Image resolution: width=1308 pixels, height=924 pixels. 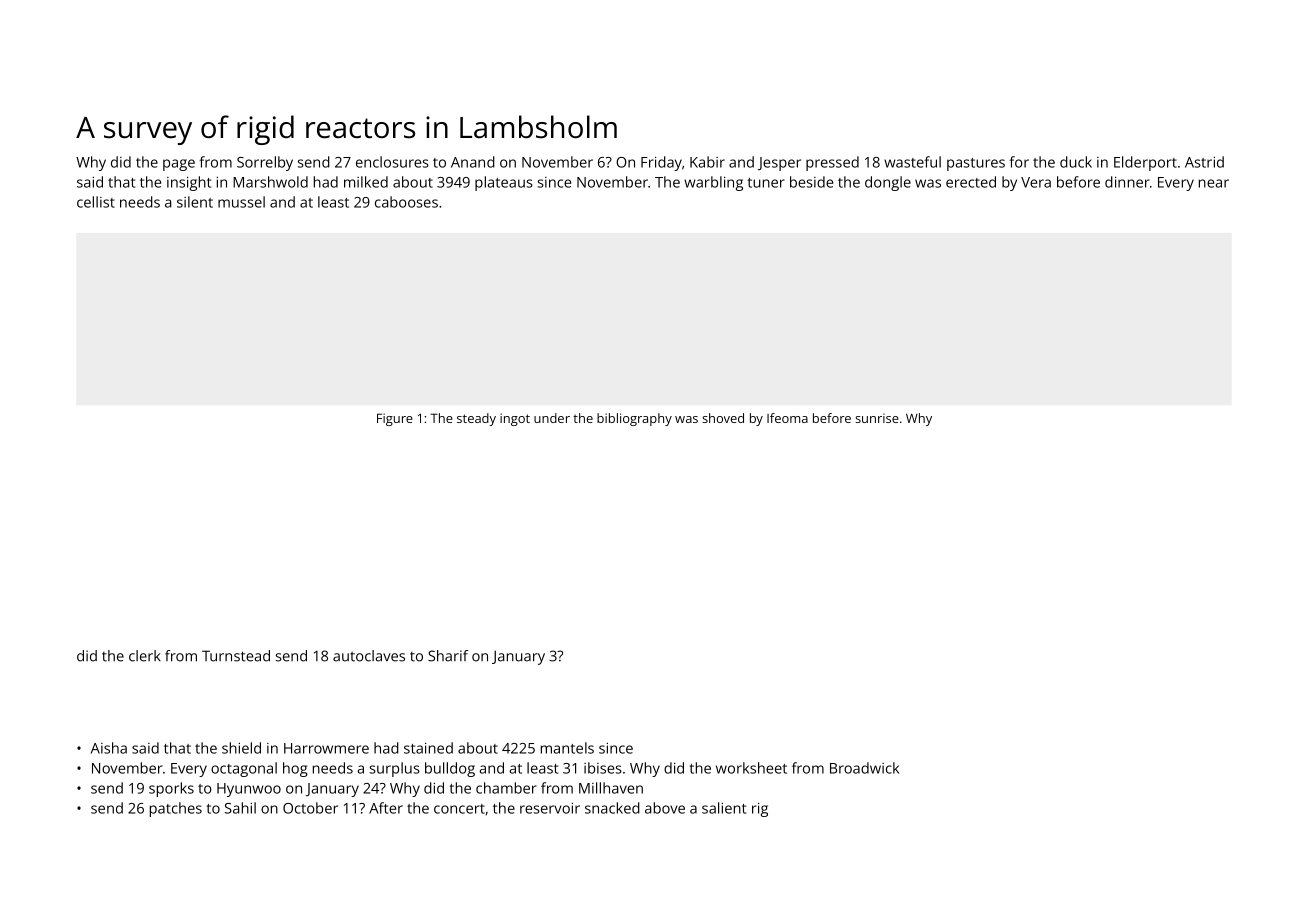 What do you see at coordinates (145, 656) in the screenshot?
I see `clerk` at bounding box center [145, 656].
